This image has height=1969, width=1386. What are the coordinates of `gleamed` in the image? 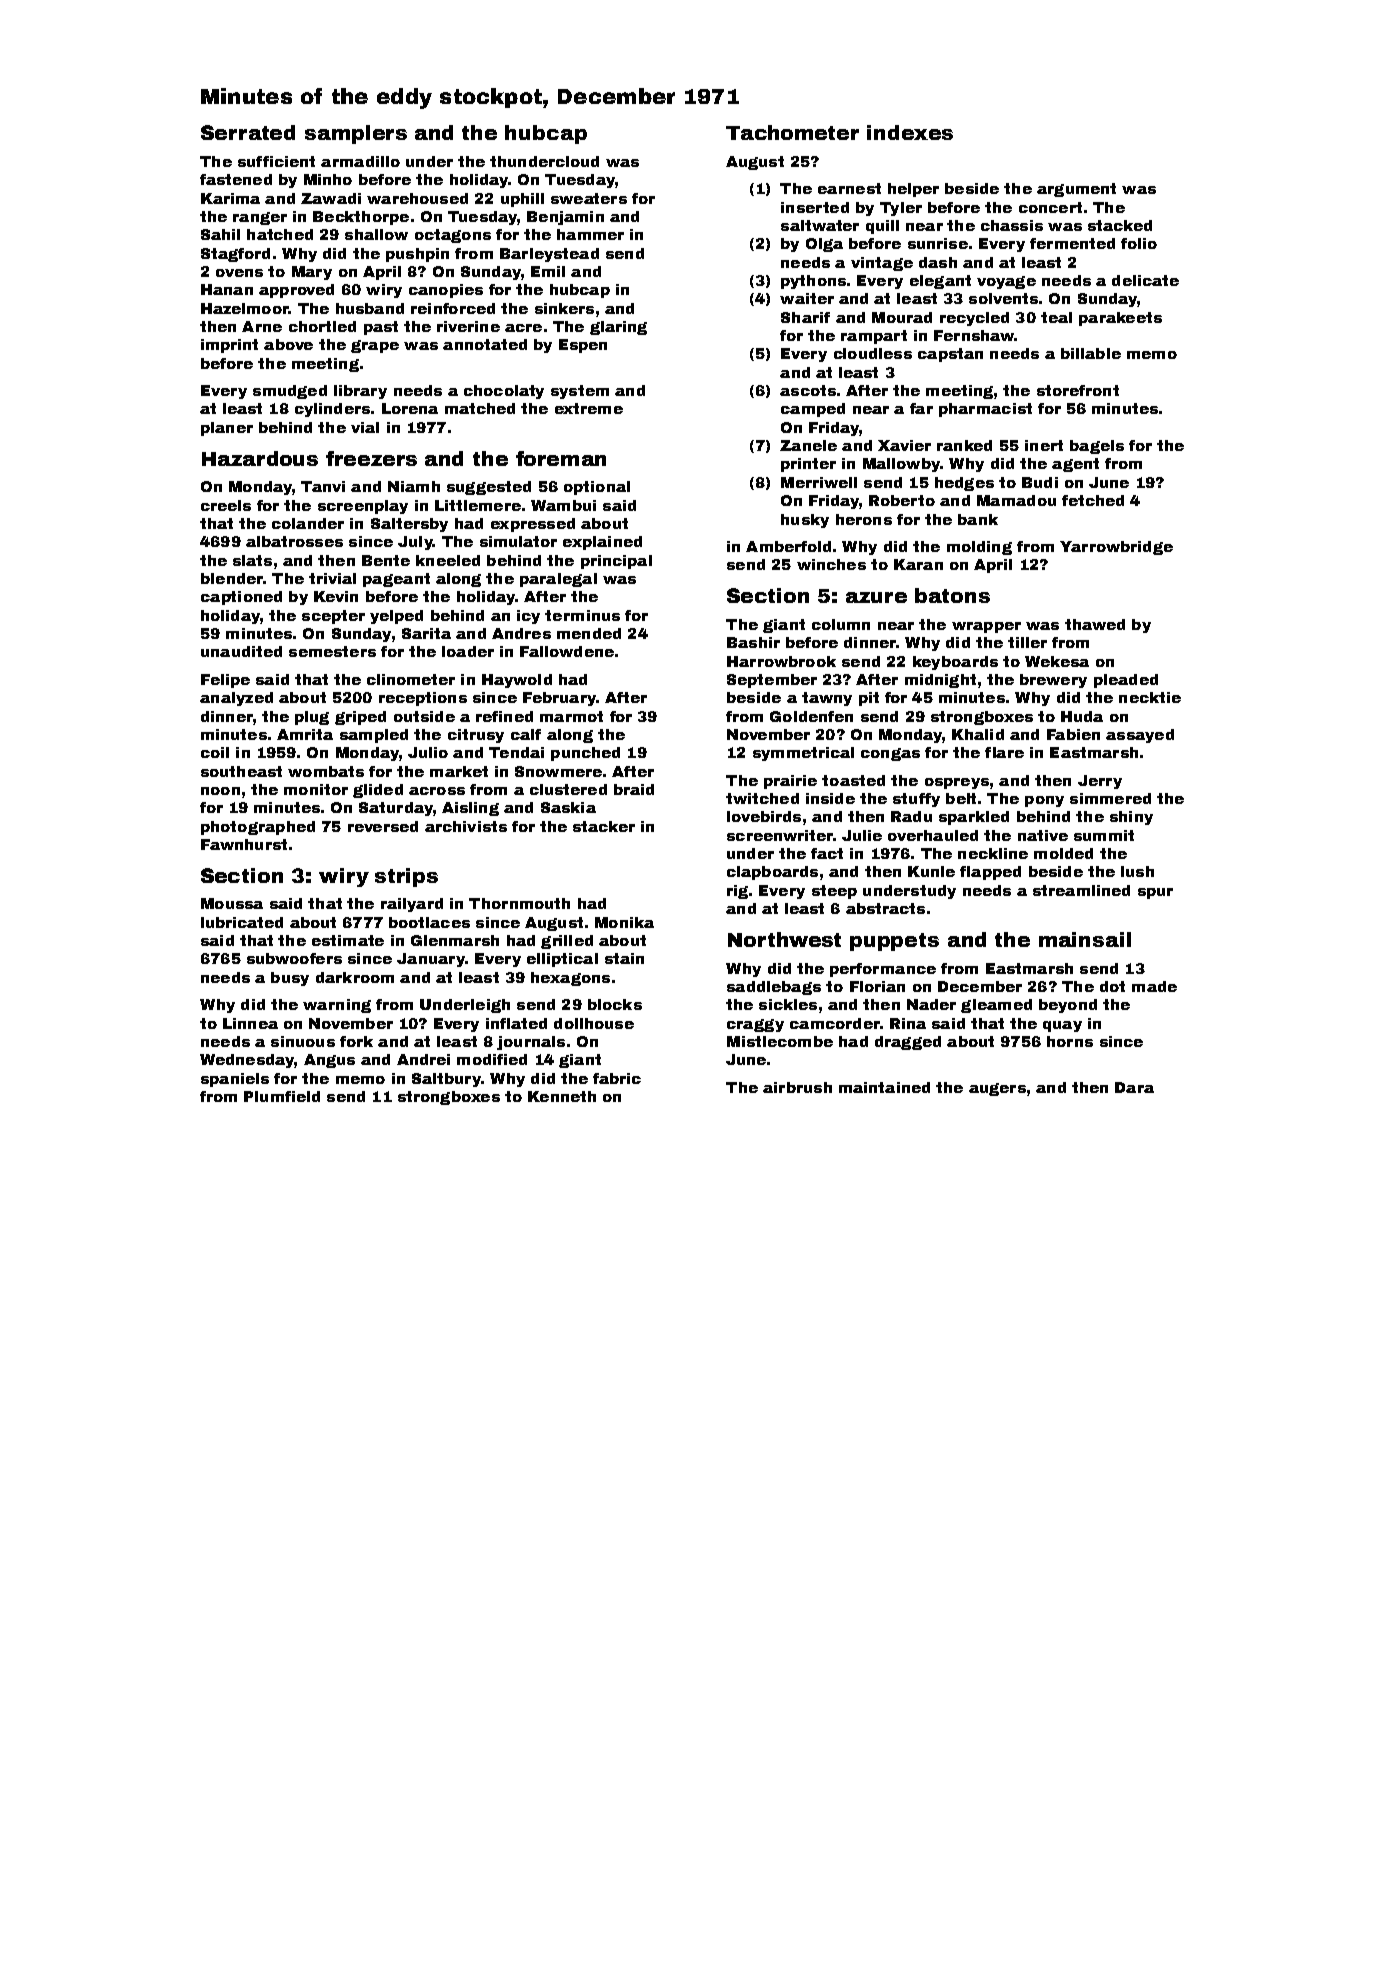 It's located at (996, 1006).
